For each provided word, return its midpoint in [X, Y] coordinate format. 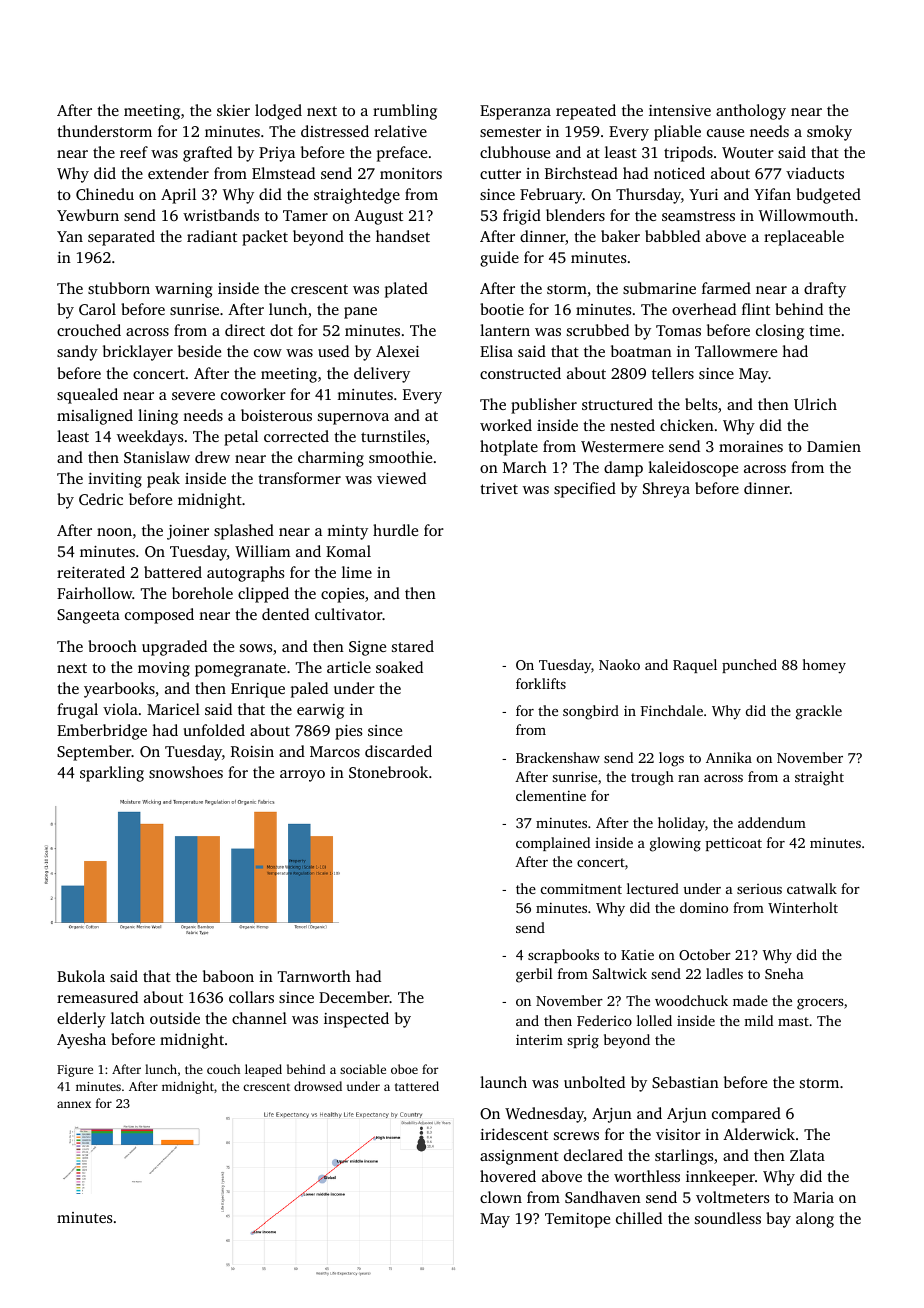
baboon [228, 976]
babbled [672, 236]
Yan [70, 236]
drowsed [318, 1086]
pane [360, 313]
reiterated [91, 572]
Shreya [666, 490]
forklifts [541, 683]
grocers [820, 1004]
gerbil [534, 975]
